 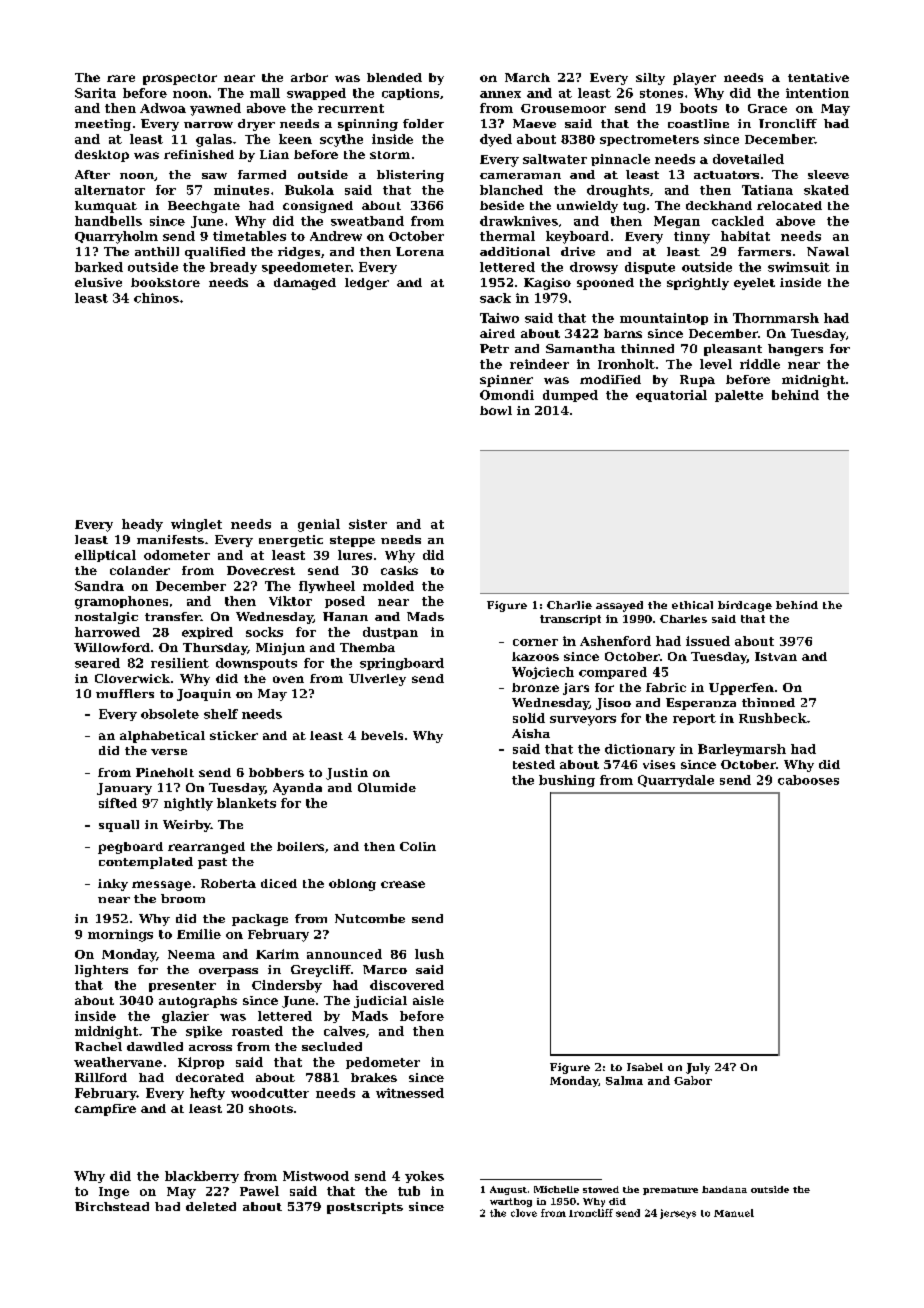 What do you see at coordinates (365, 1208) in the screenshot?
I see `postscripts` at bounding box center [365, 1208].
